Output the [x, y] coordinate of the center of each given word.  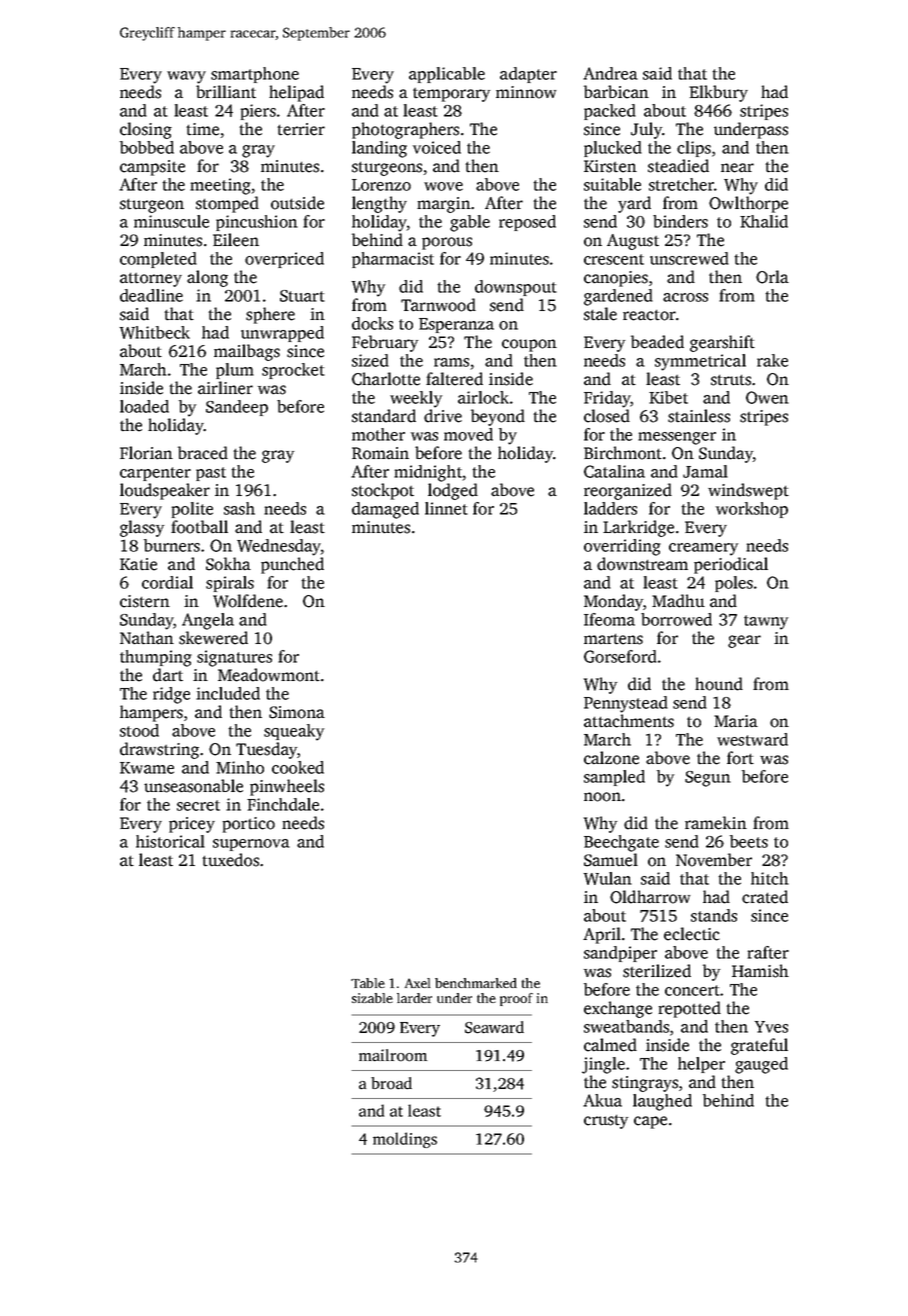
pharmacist [393, 260]
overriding [622, 547]
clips [694, 149]
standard [384, 416]
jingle [603, 1065]
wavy [186, 77]
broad [391, 1083]
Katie [138, 564]
